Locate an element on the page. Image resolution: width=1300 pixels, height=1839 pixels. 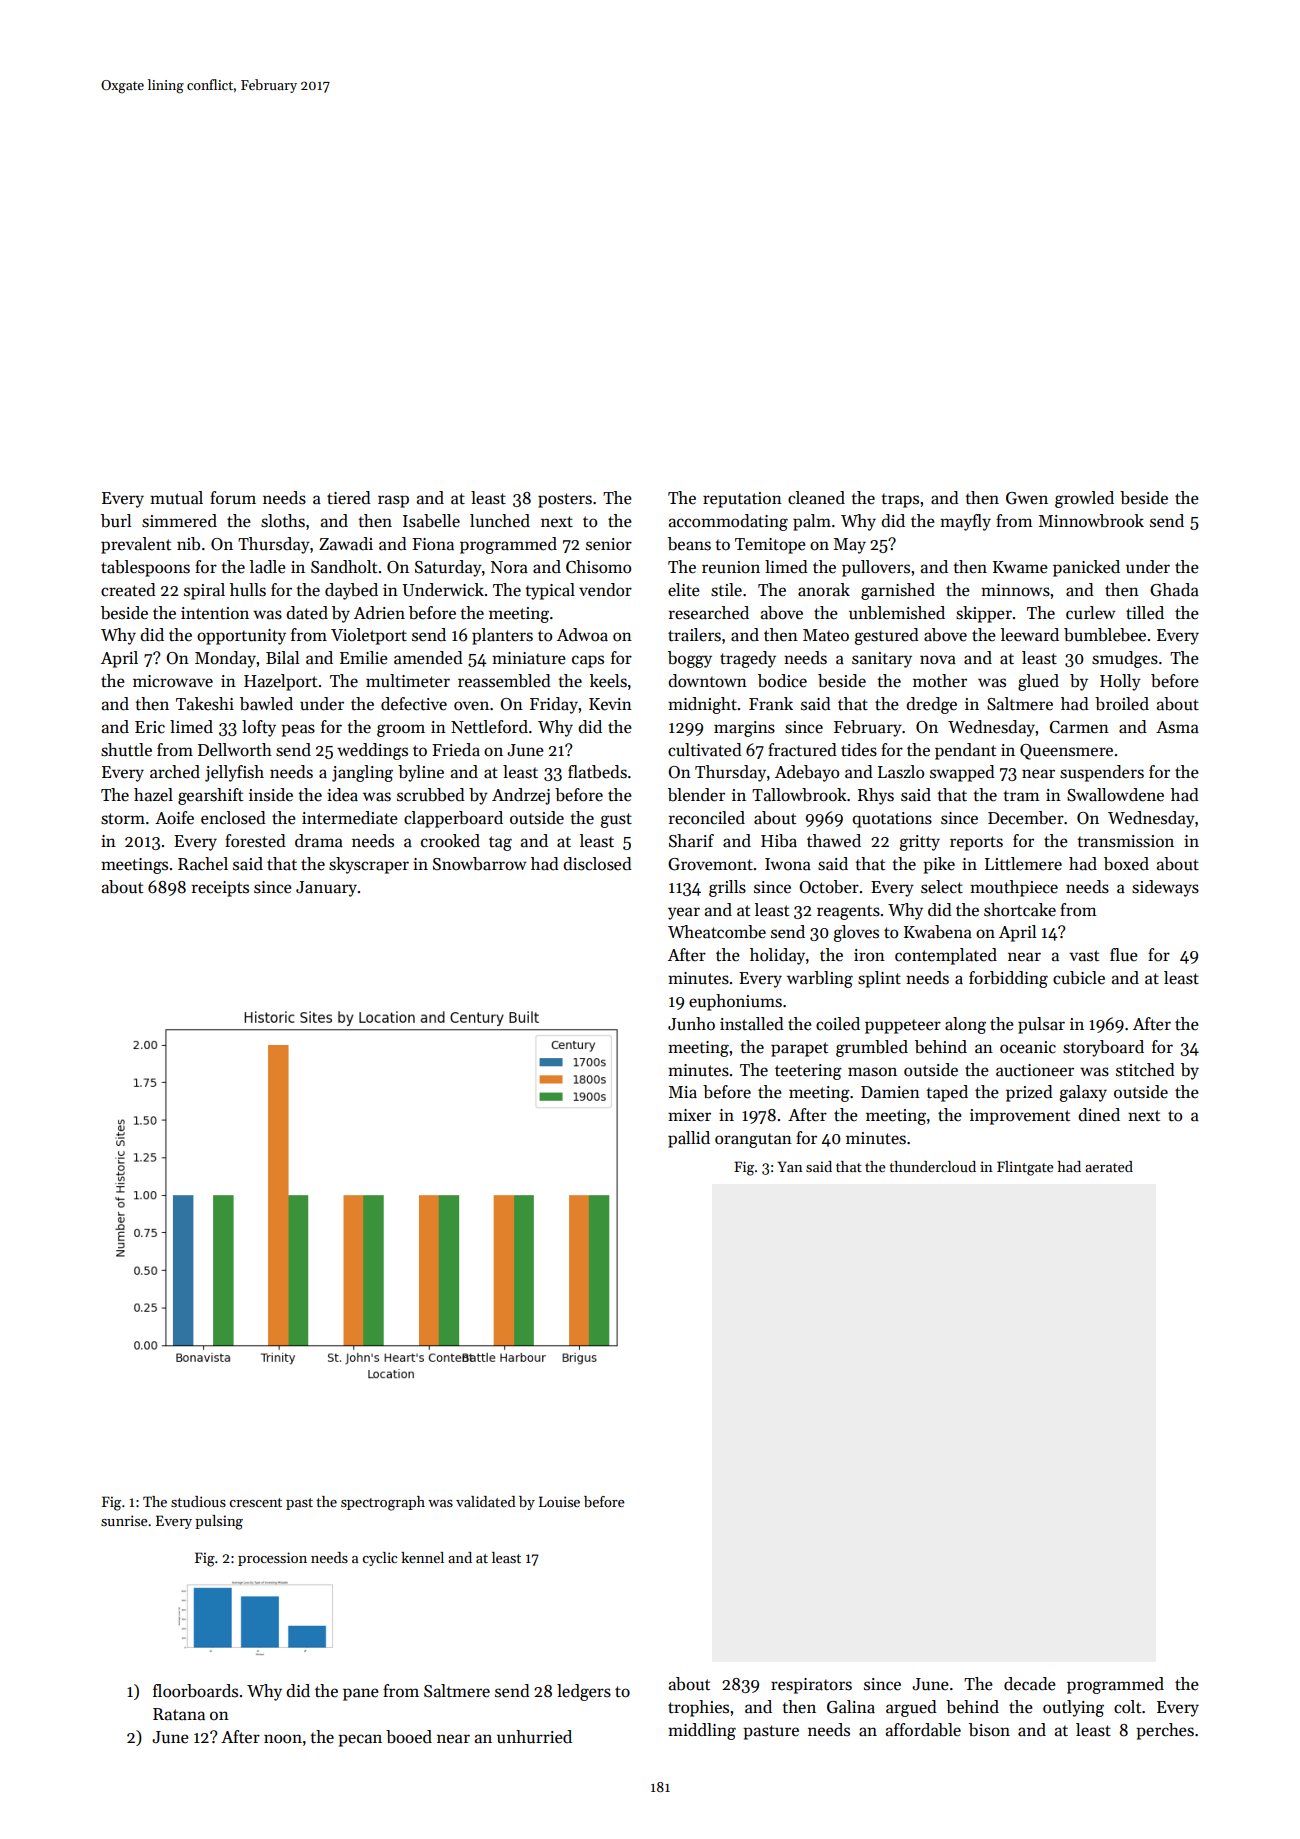
Junho is located at coordinates (691, 1024).
